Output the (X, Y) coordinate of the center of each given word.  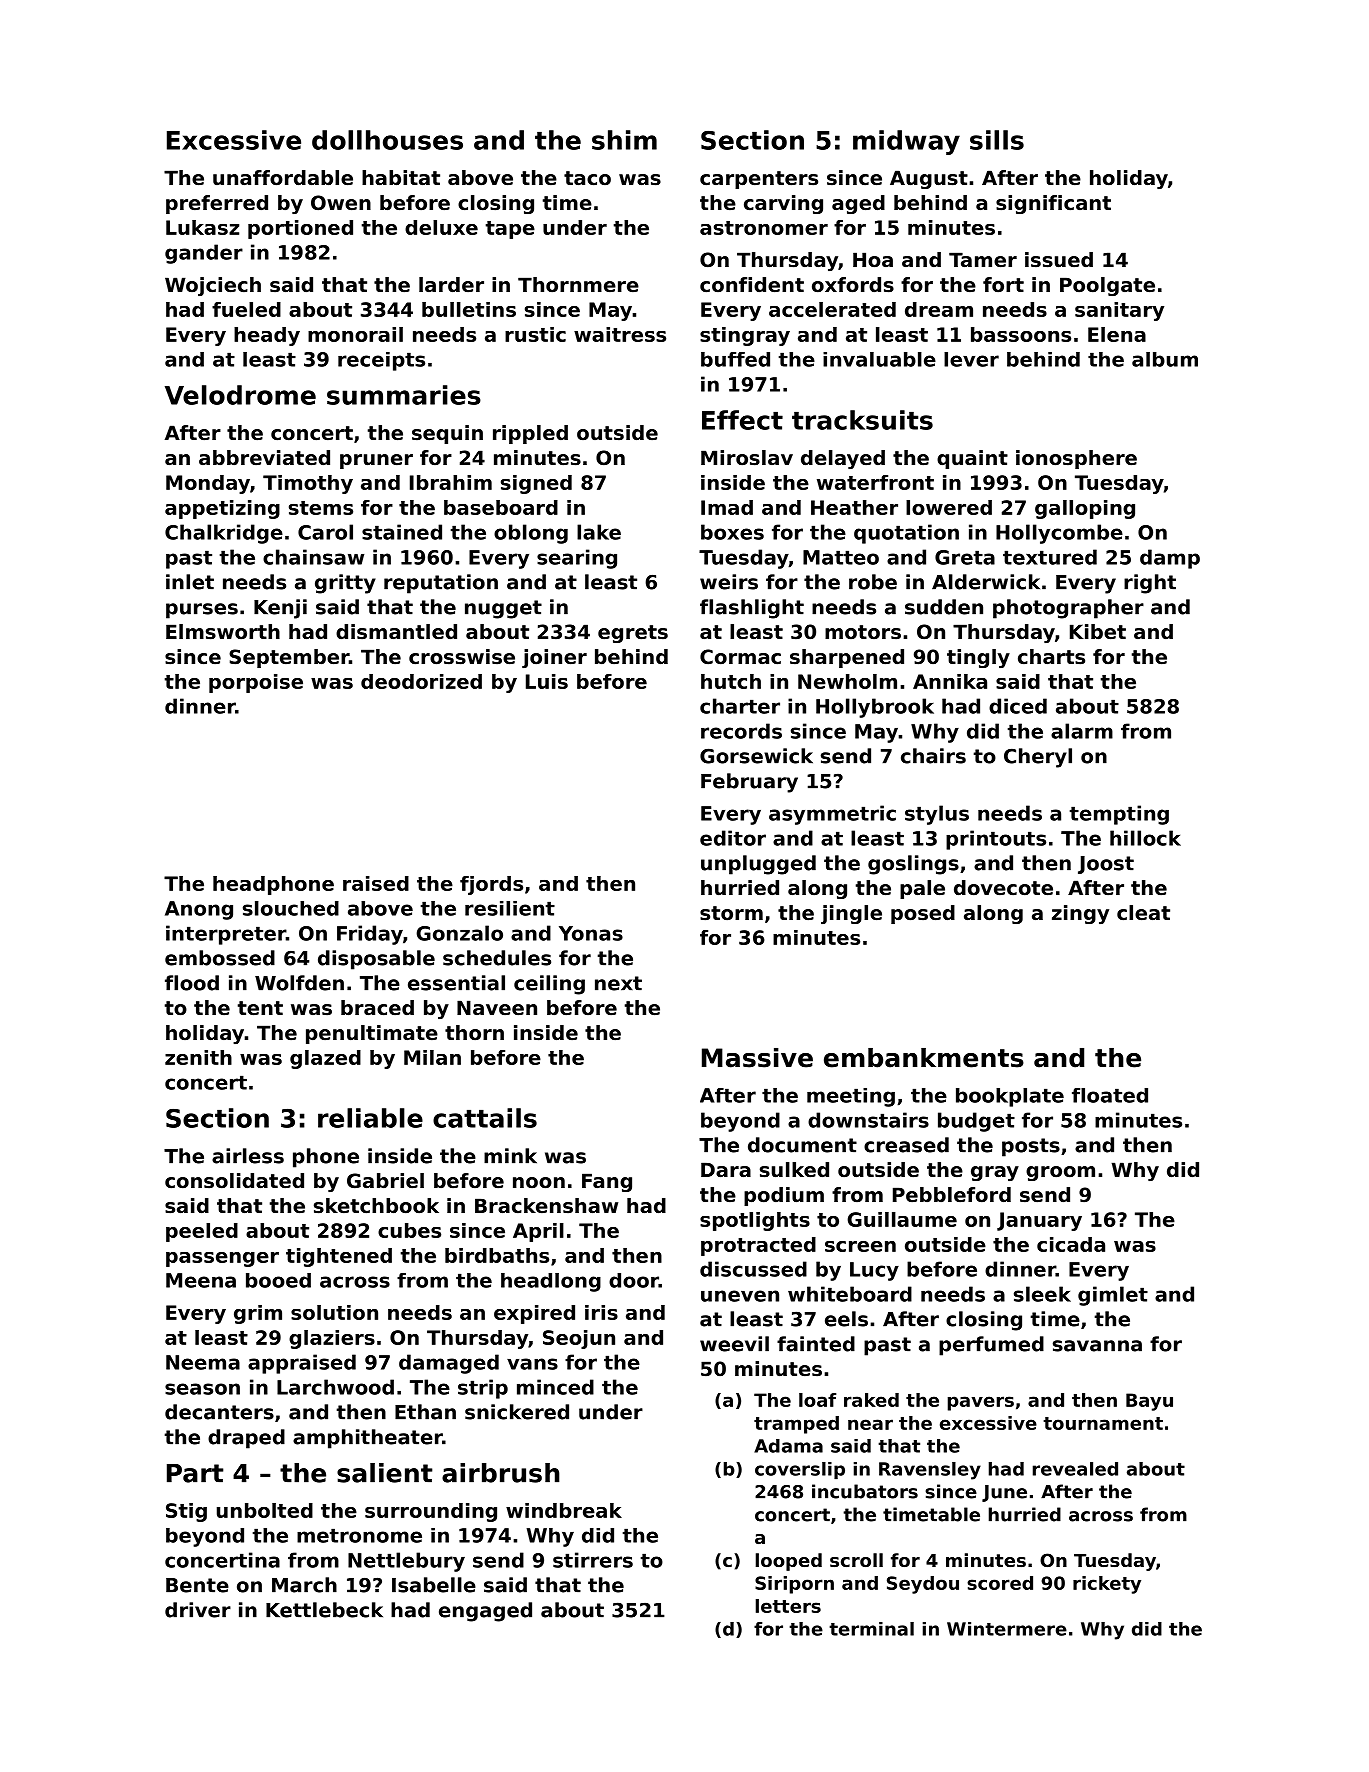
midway (906, 142)
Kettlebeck (324, 1610)
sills (997, 140)
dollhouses (387, 140)
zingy (1080, 914)
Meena (201, 1280)
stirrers (593, 1560)
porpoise (256, 683)
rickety (1107, 1585)
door (634, 1280)
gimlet (1113, 1296)
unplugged (758, 865)
